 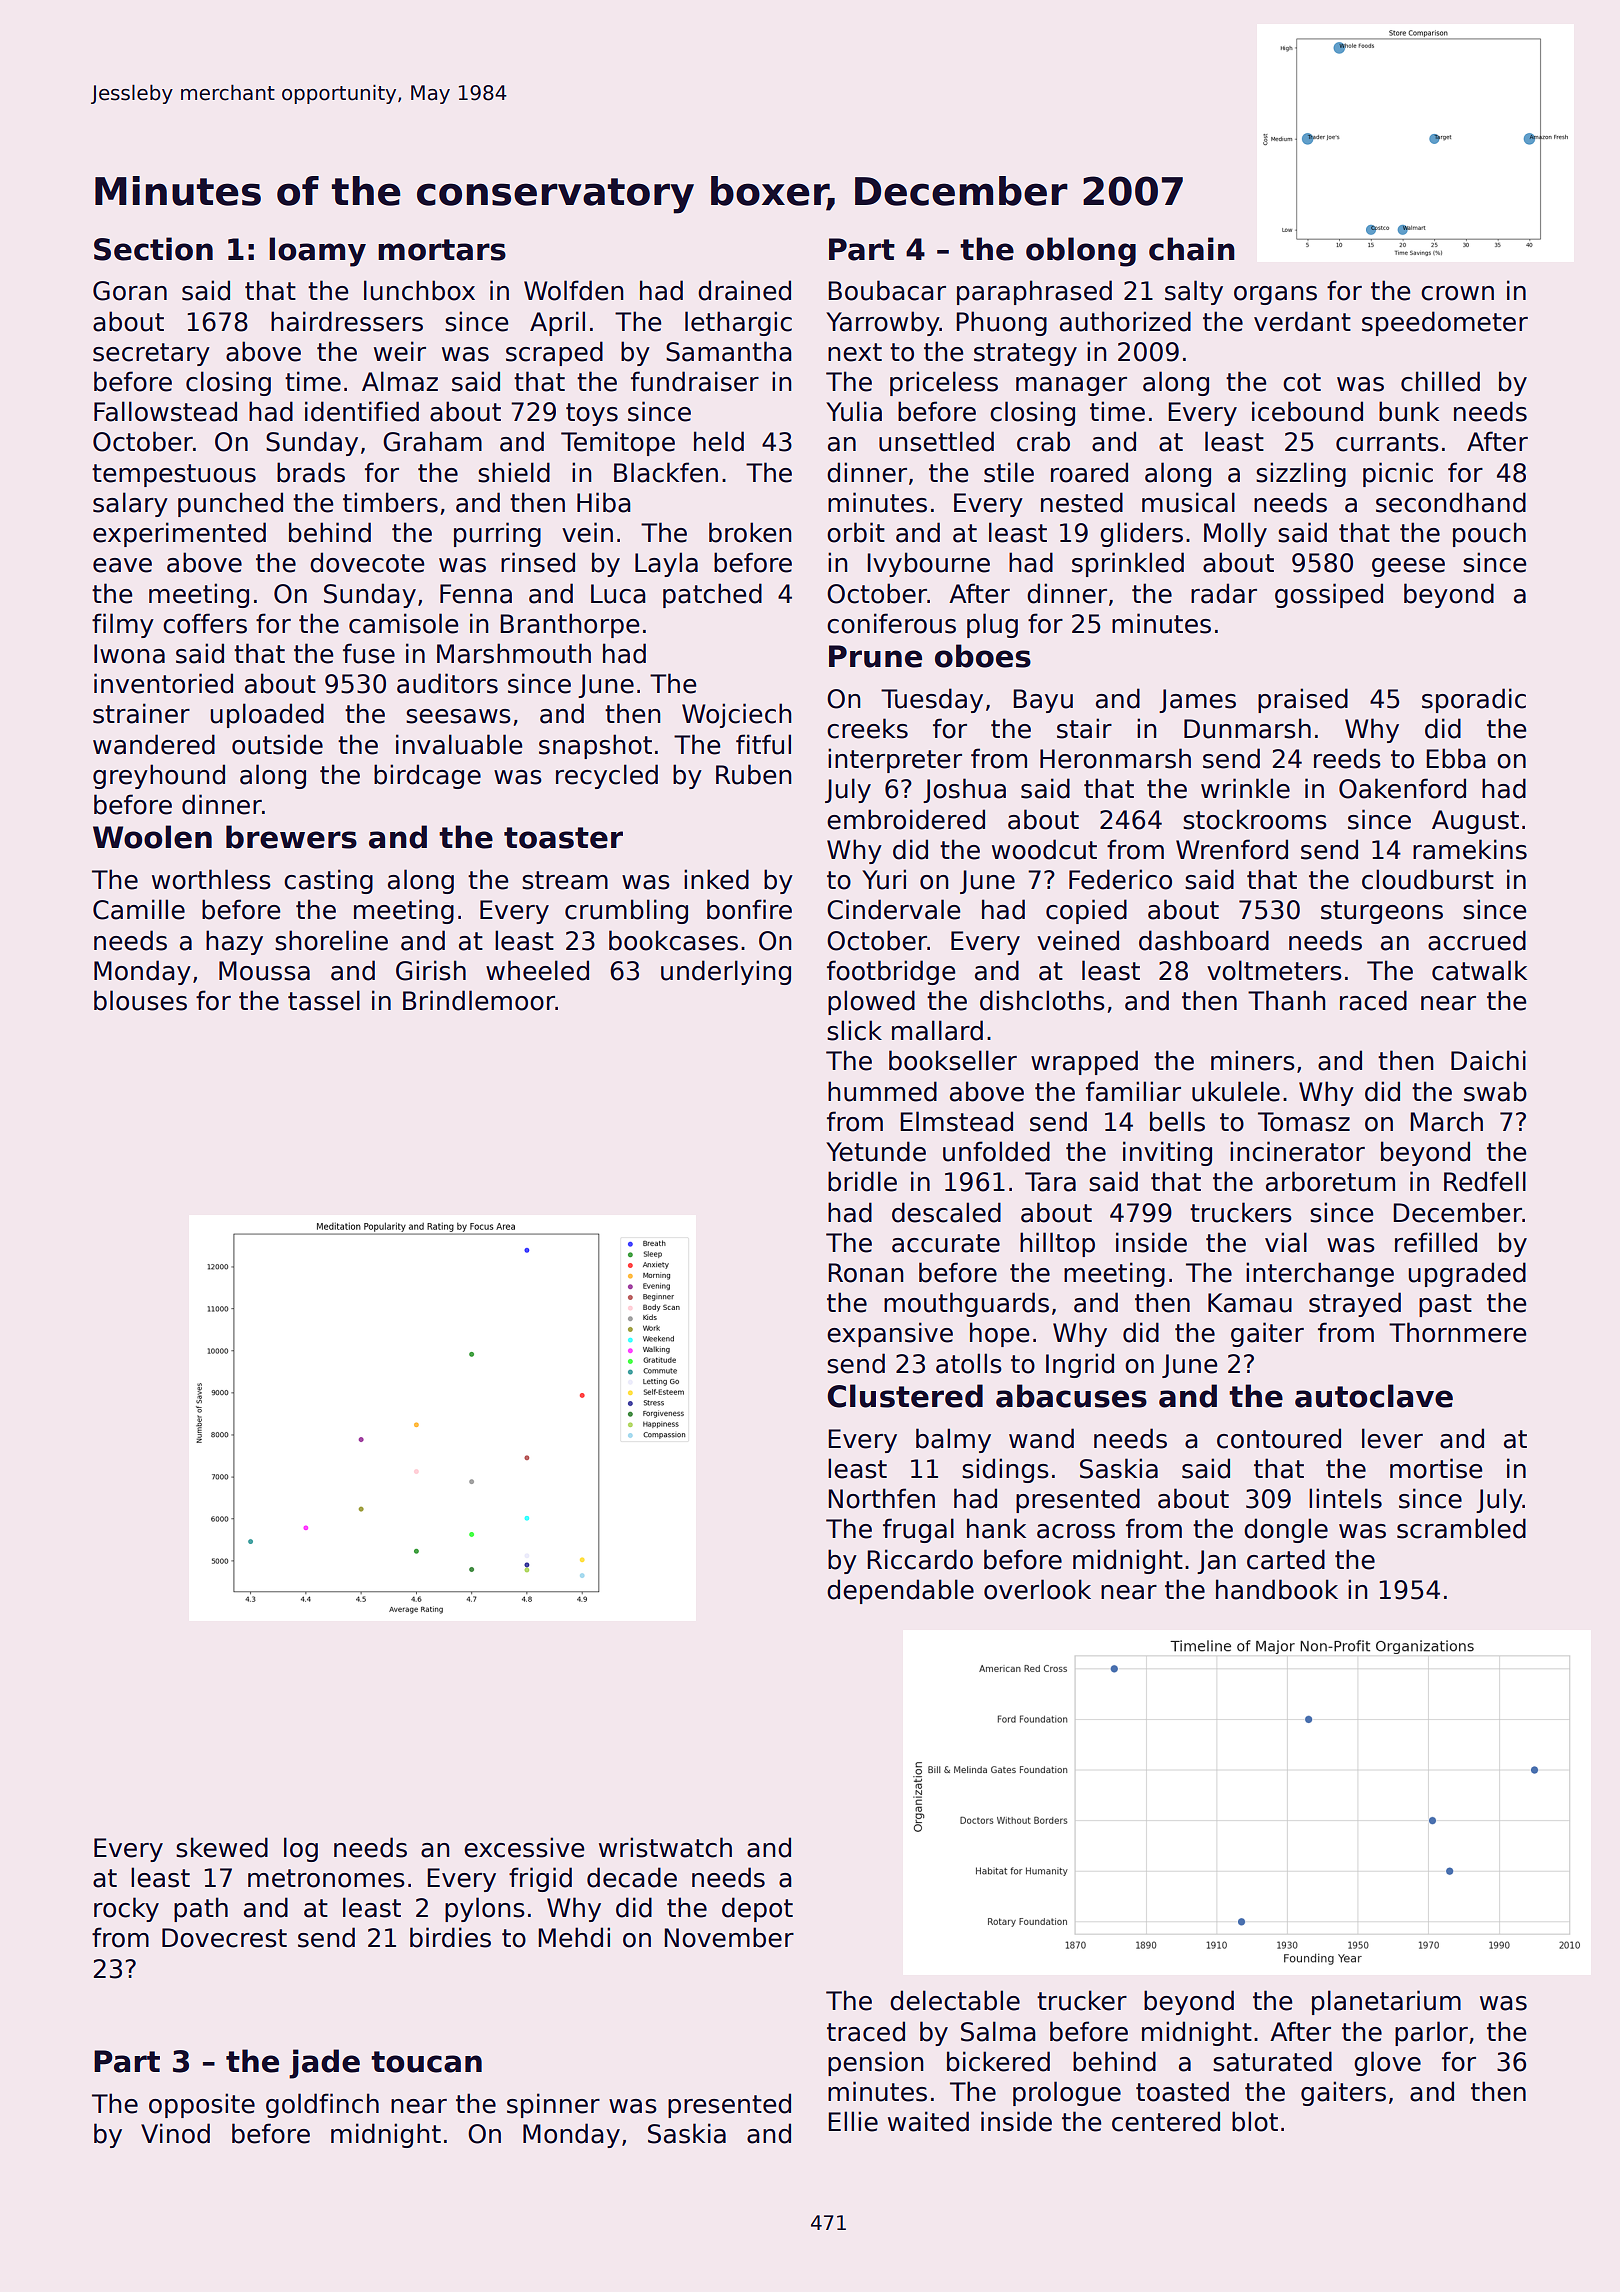 What do you see at coordinates (479, 1000) in the document?
I see `Brindlemoor` at bounding box center [479, 1000].
